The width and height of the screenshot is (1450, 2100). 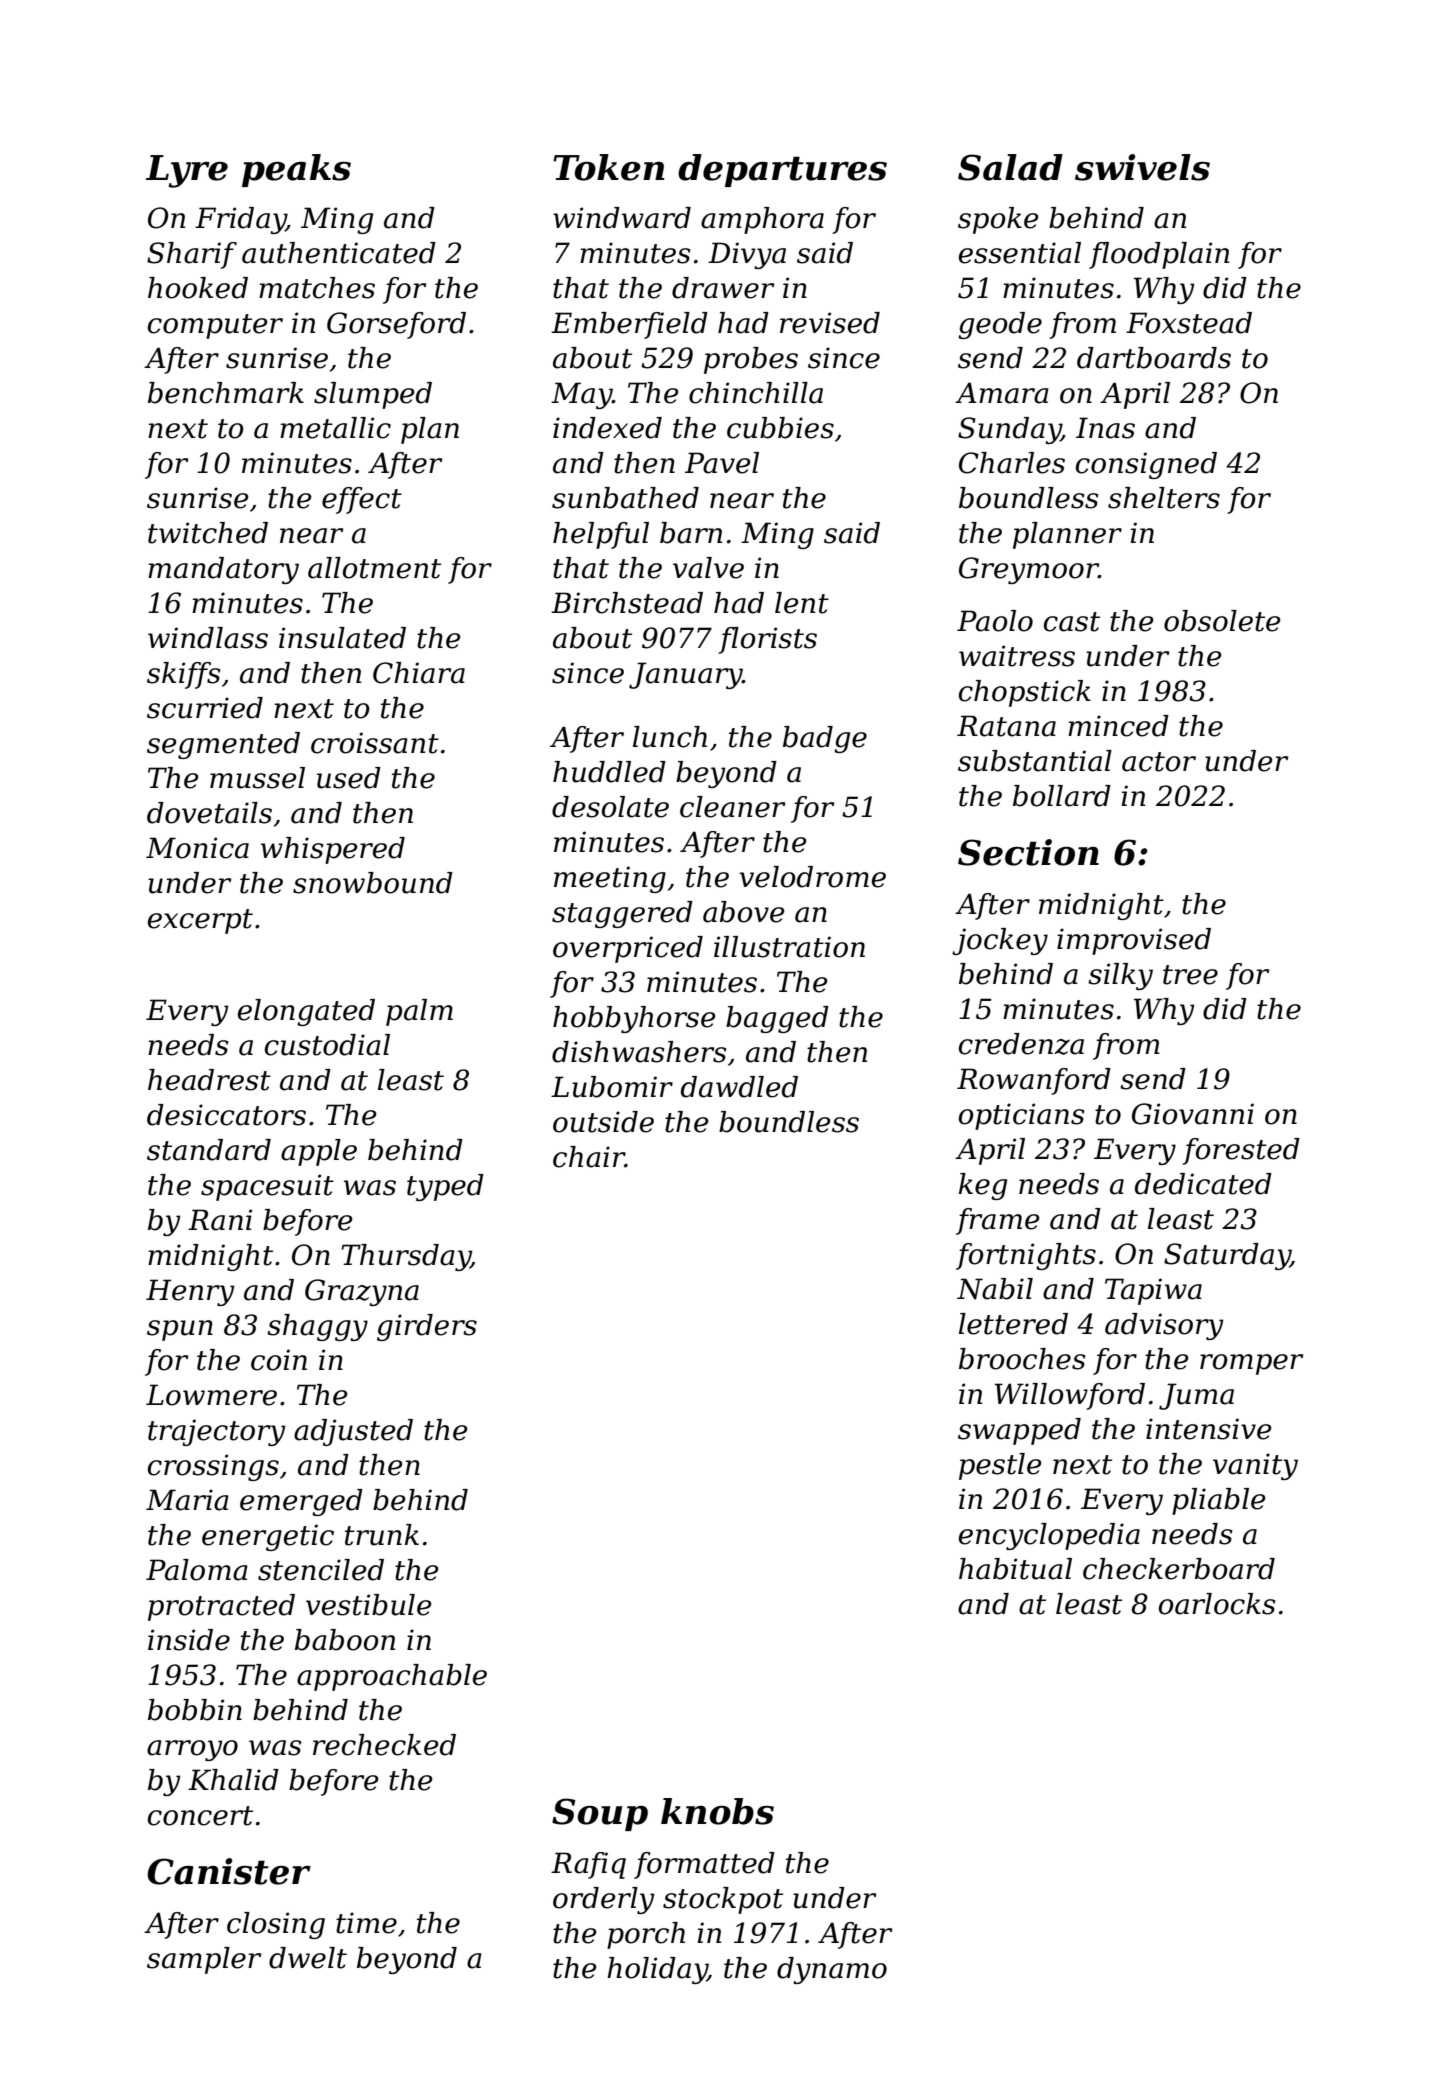 I want to click on holiday, so click(x=657, y=1970).
